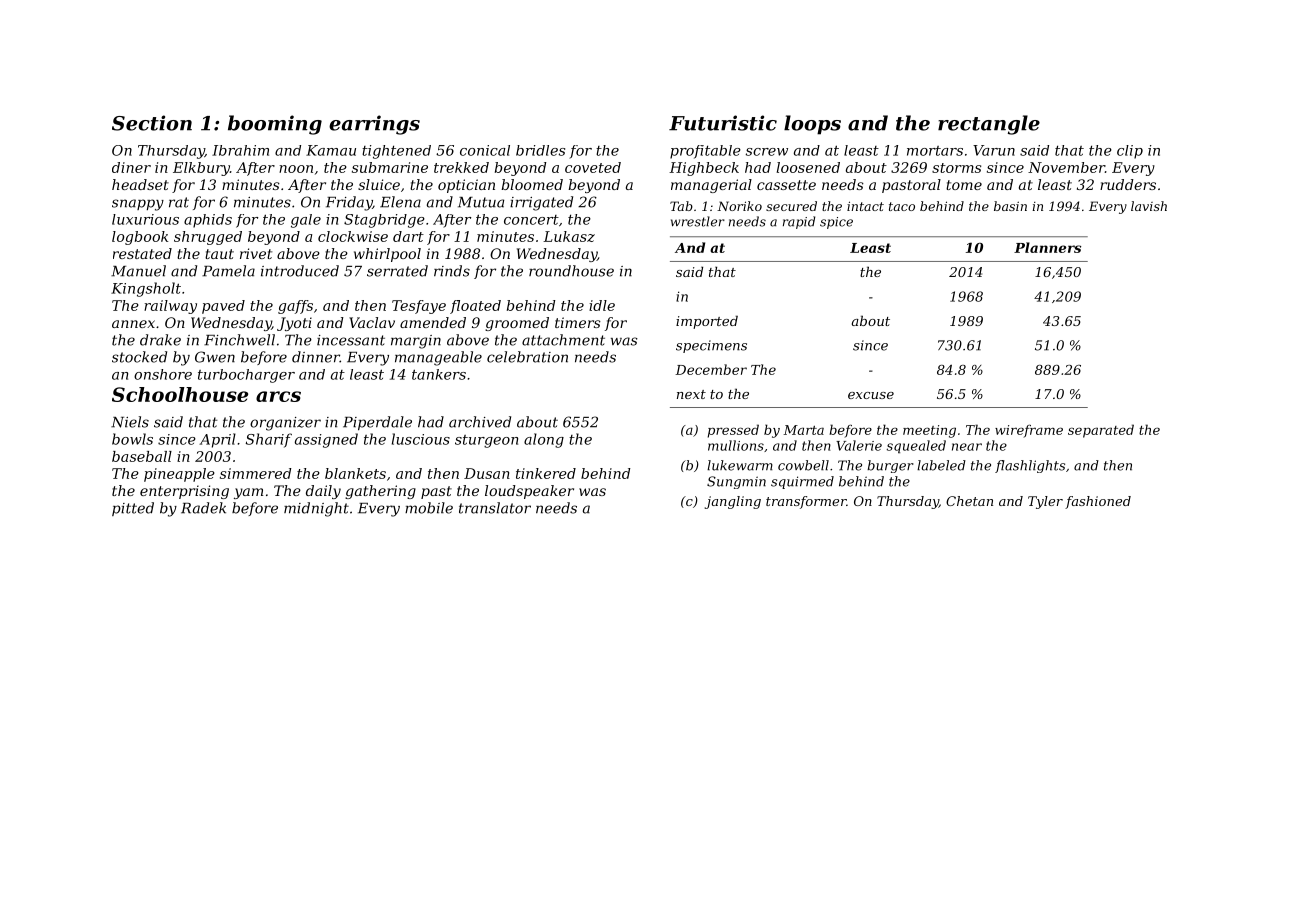 This screenshot has width=1308, height=924. I want to click on snappy, so click(138, 205).
